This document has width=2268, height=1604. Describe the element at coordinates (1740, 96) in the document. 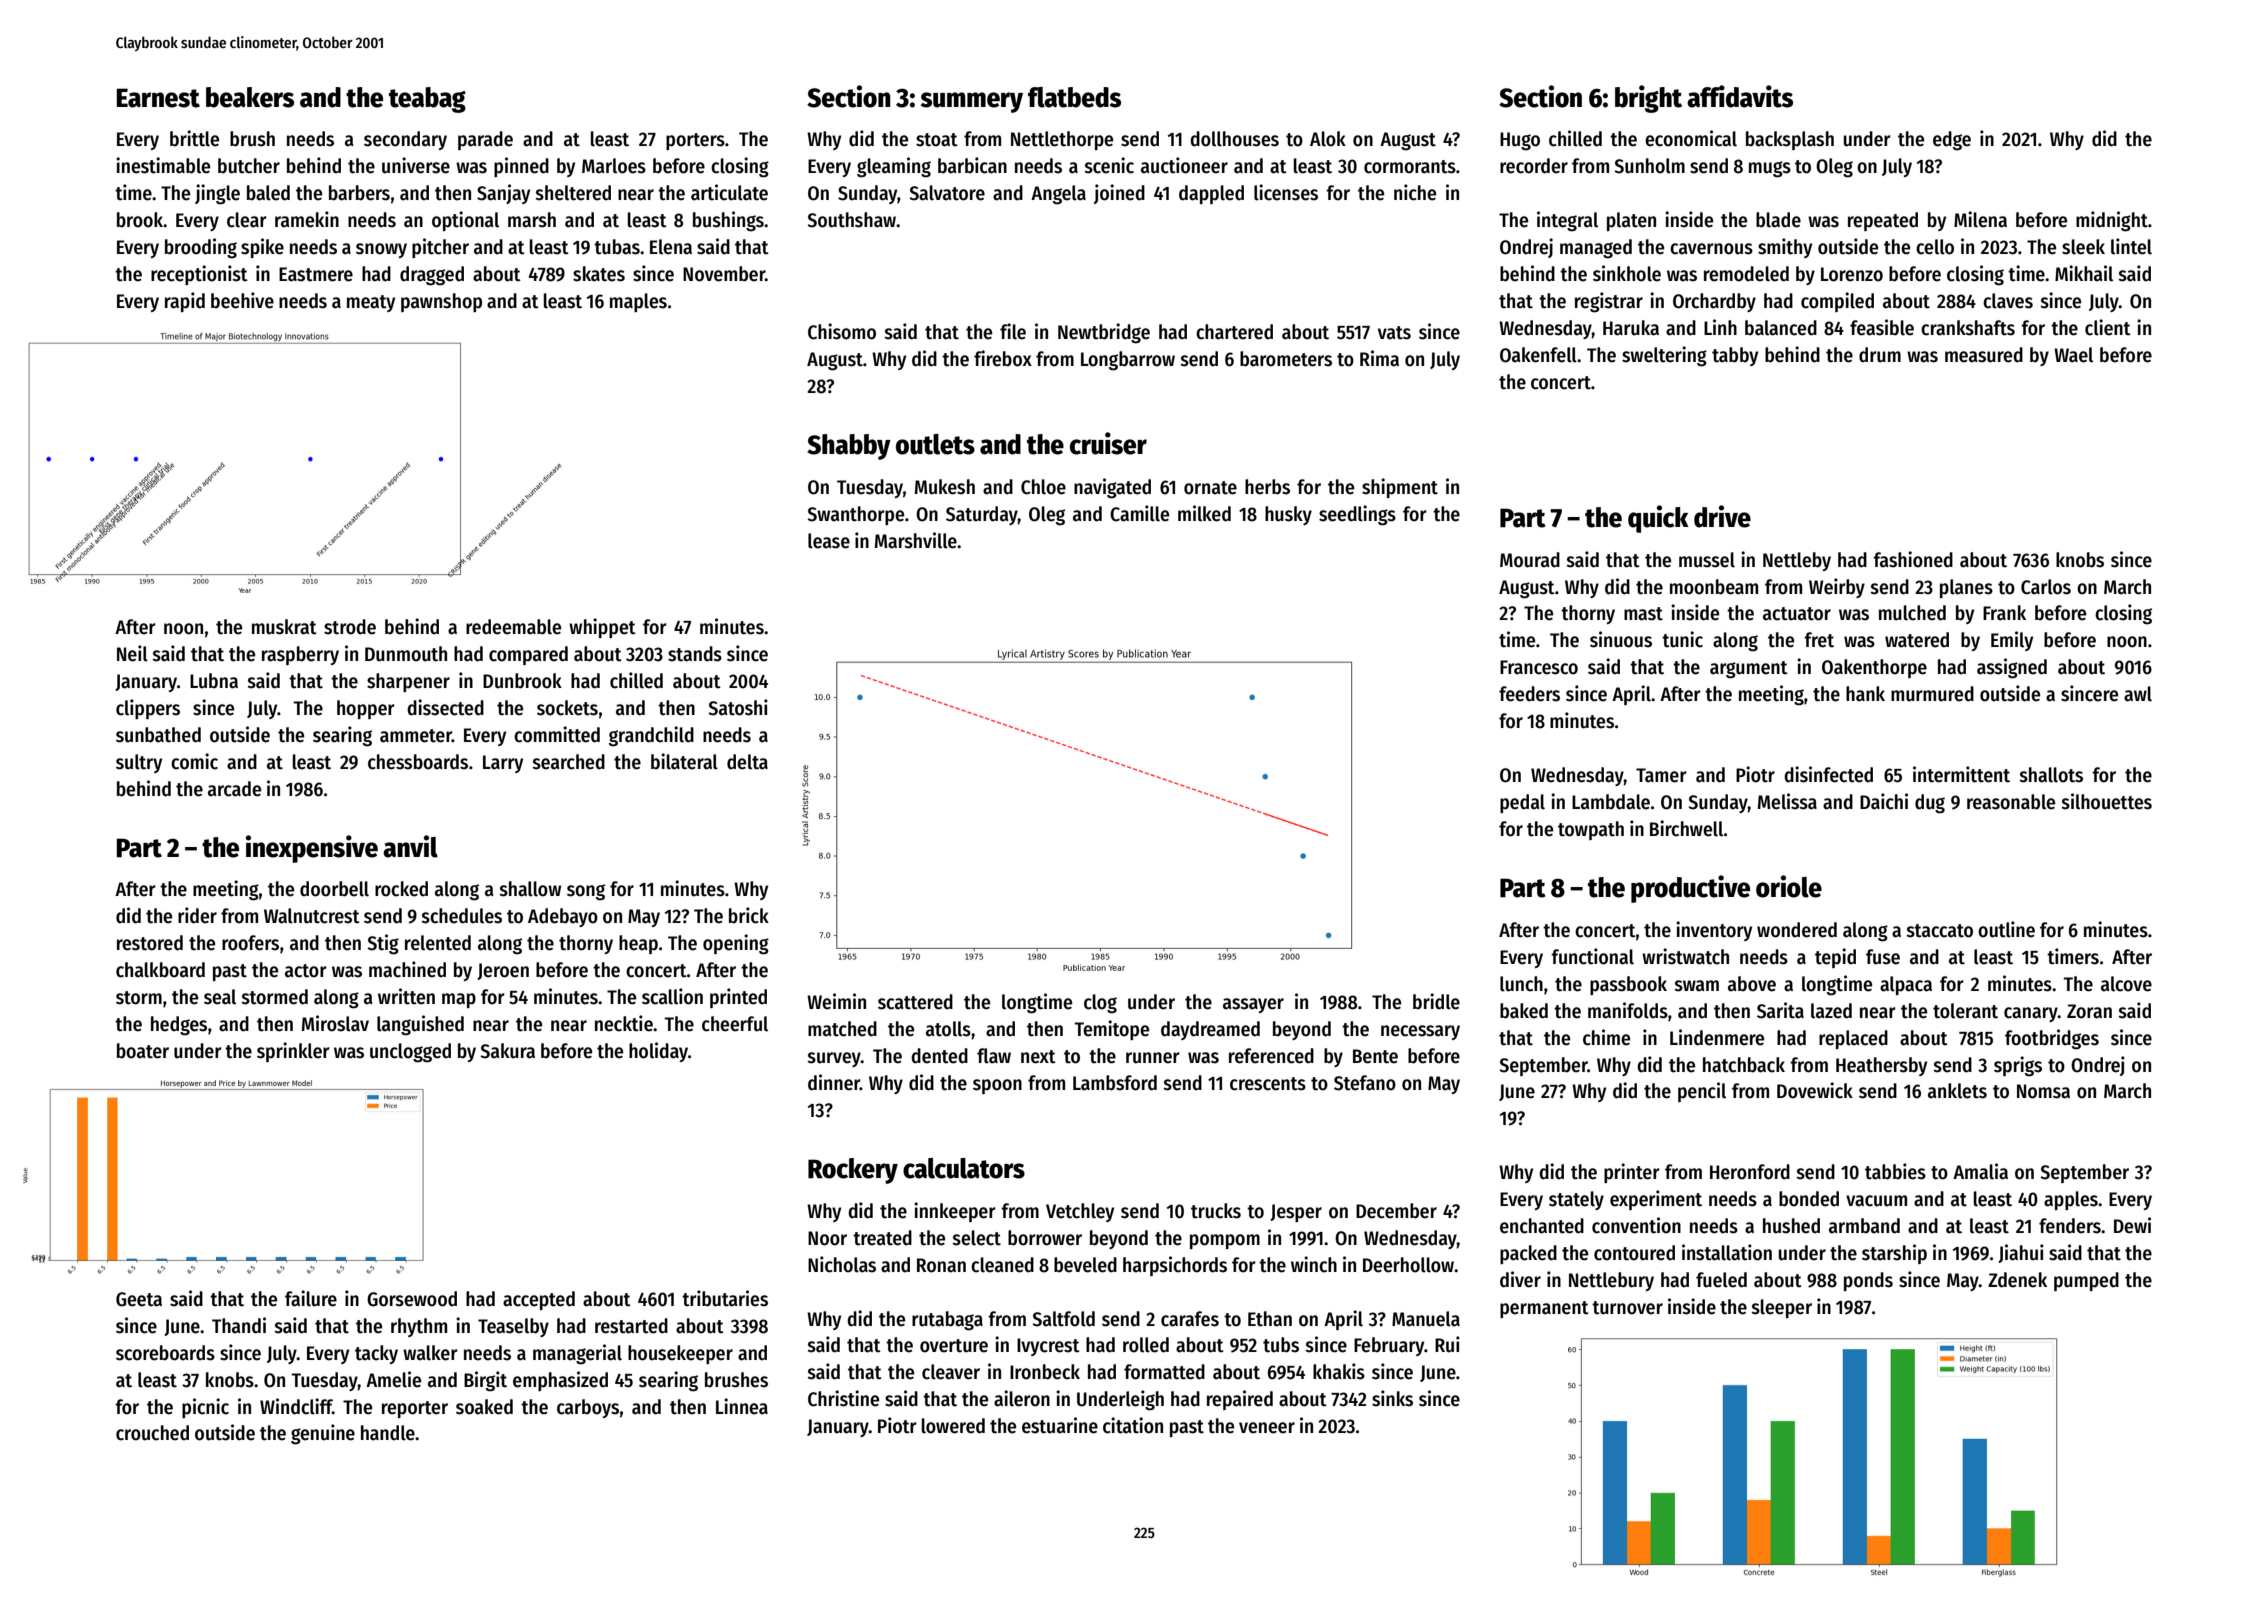

I see `affidavits` at that location.
